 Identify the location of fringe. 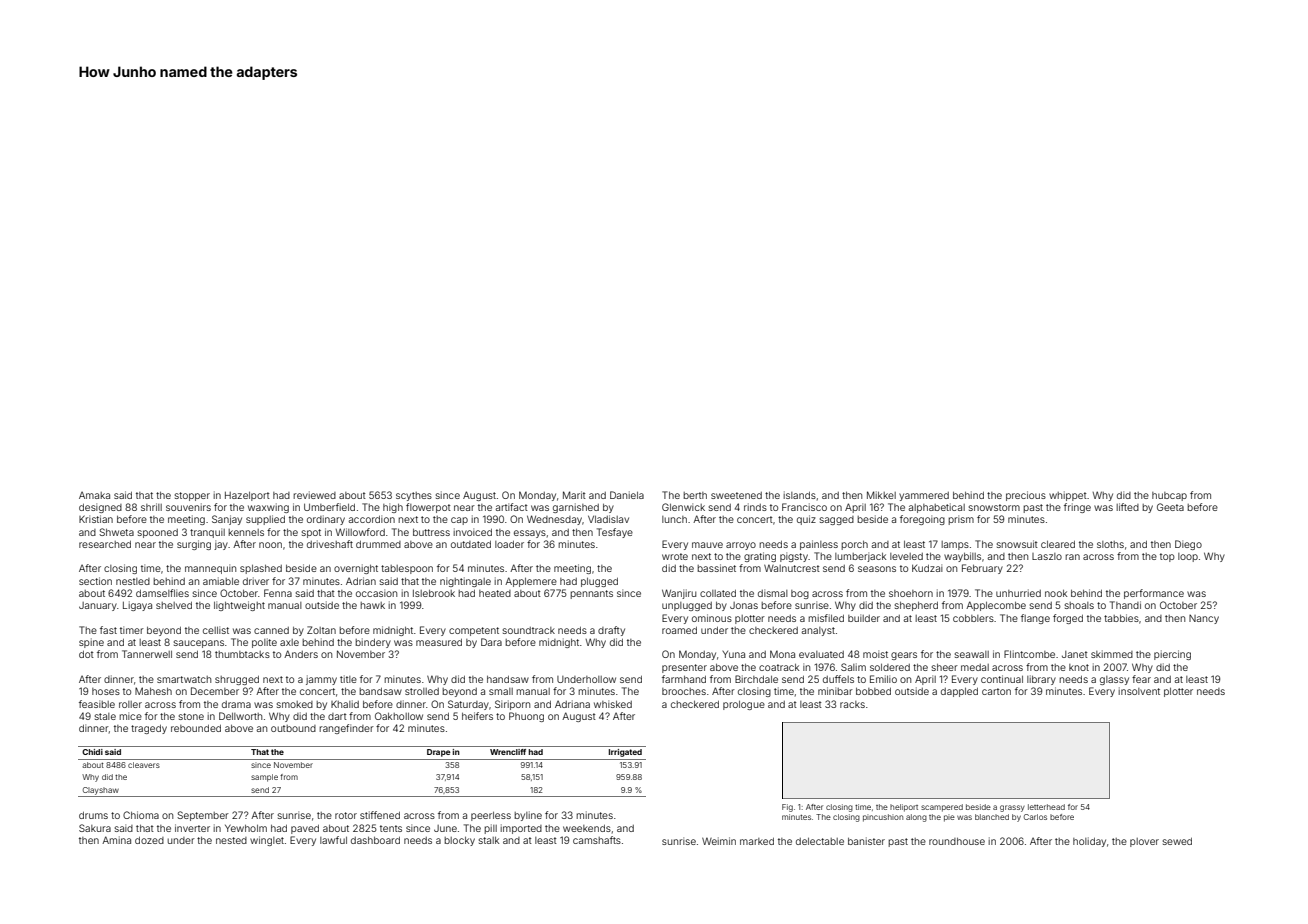
(1077, 508).
